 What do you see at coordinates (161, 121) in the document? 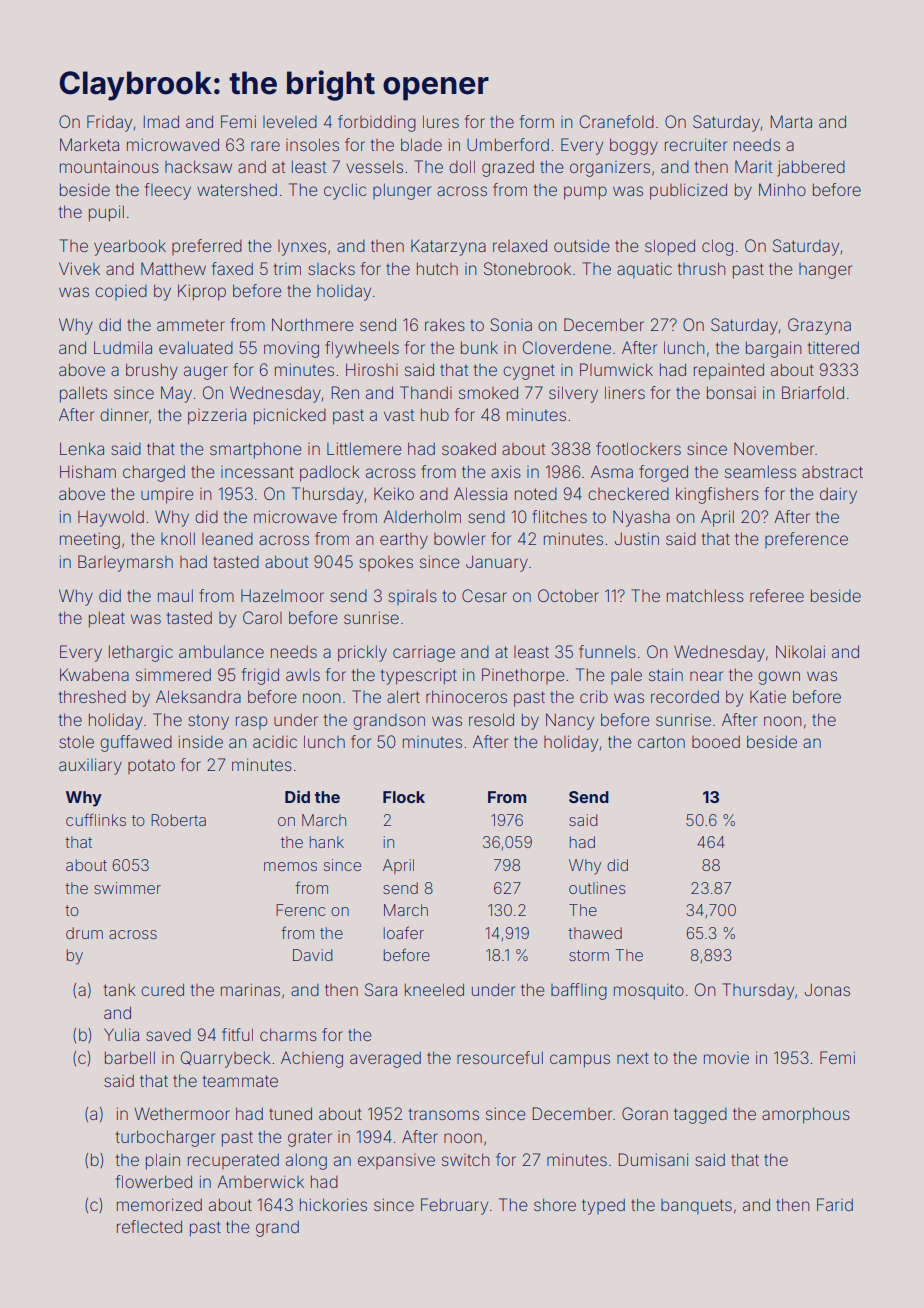
I see `Imad` at bounding box center [161, 121].
